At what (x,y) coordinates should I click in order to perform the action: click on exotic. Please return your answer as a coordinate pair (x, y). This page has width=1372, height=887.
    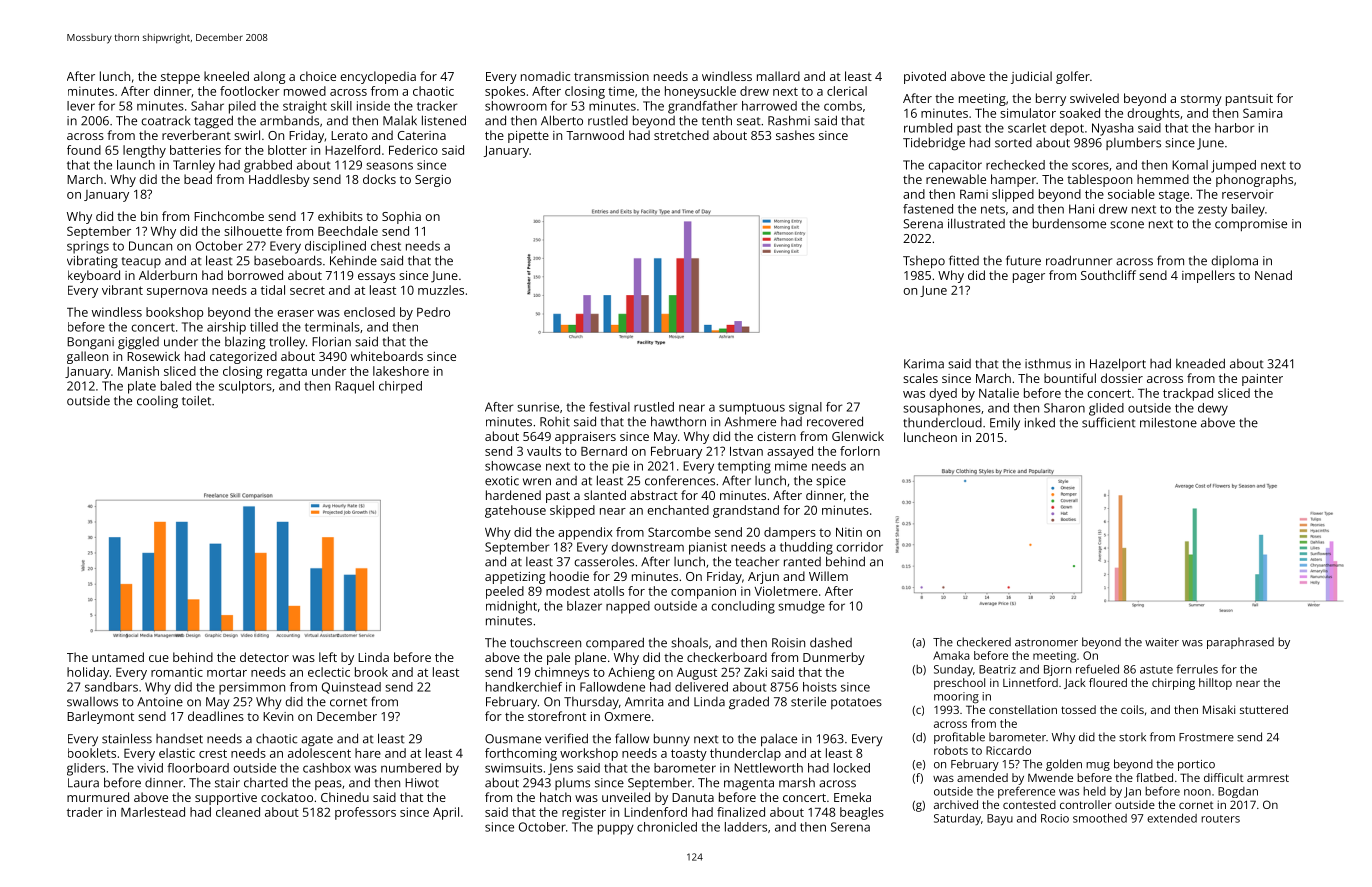
    Looking at the image, I should click on (502, 481).
